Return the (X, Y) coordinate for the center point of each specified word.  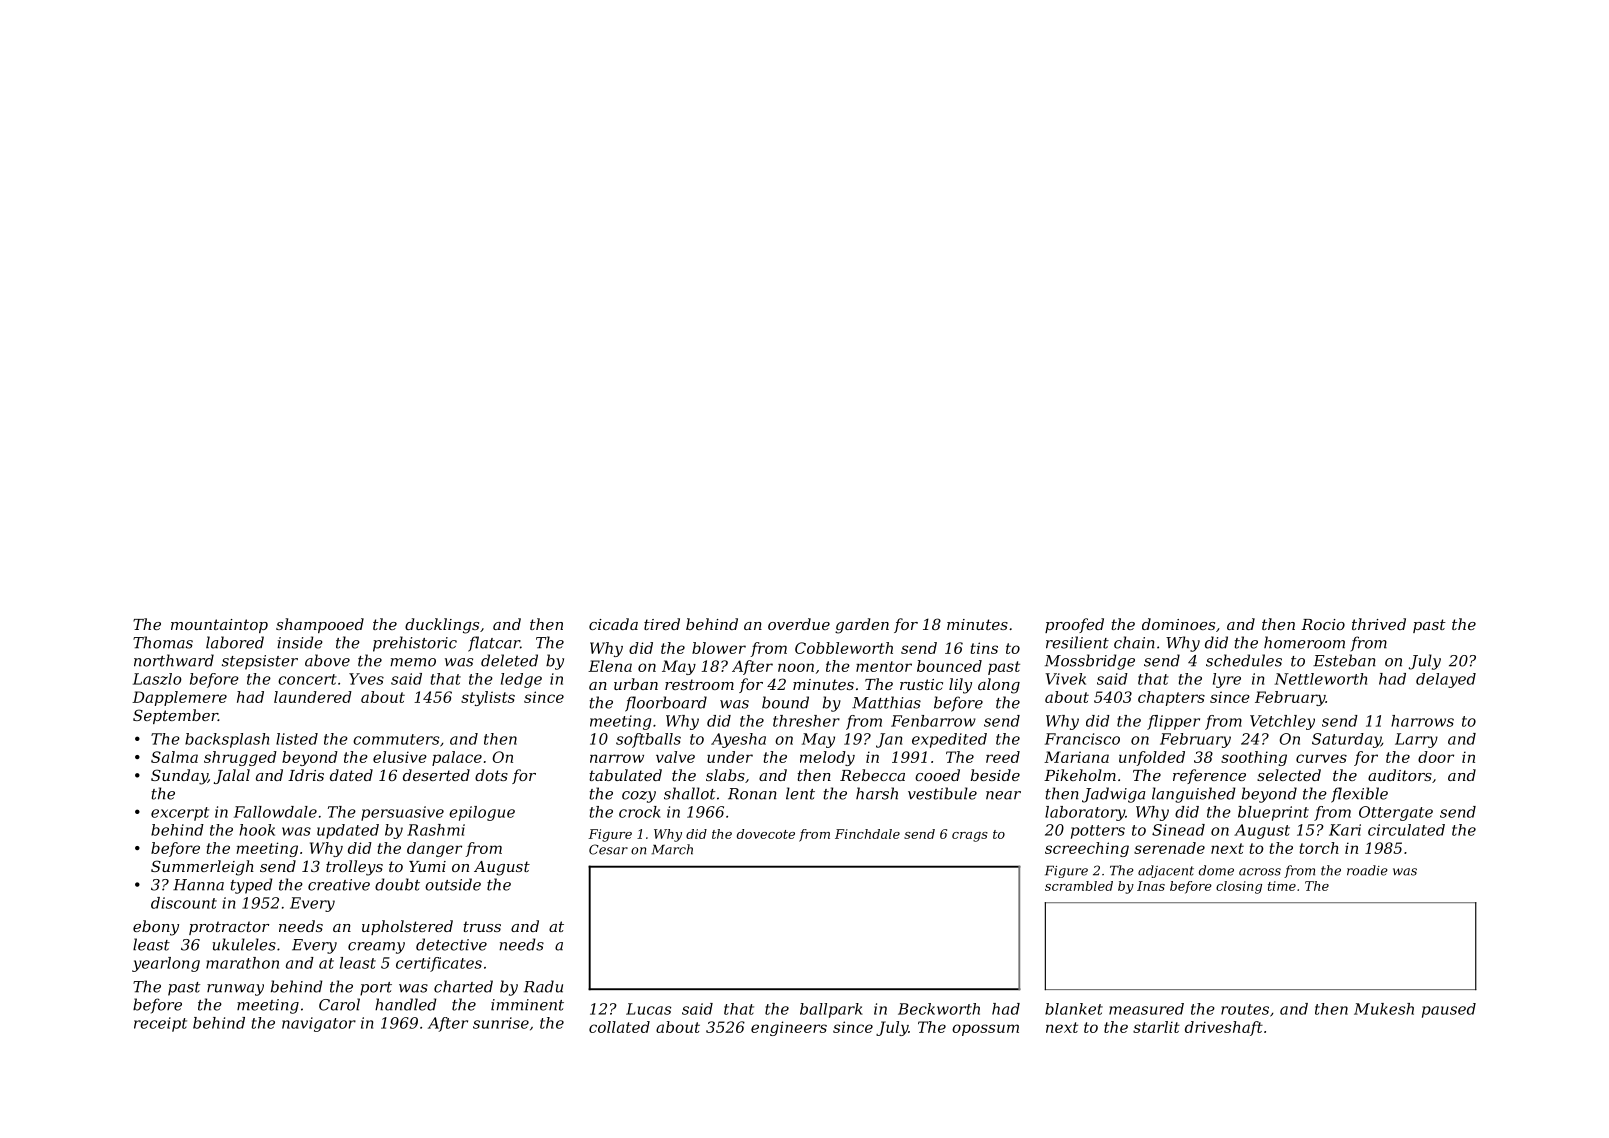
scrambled (1079, 886)
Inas (1151, 886)
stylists (488, 698)
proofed (1074, 625)
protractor (229, 928)
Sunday (179, 777)
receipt (160, 1024)
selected (1289, 775)
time (1282, 886)
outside (453, 884)
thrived (1379, 624)
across (1260, 872)
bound (785, 702)
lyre (1227, 680)
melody (827, 758)
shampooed (320, 625)
